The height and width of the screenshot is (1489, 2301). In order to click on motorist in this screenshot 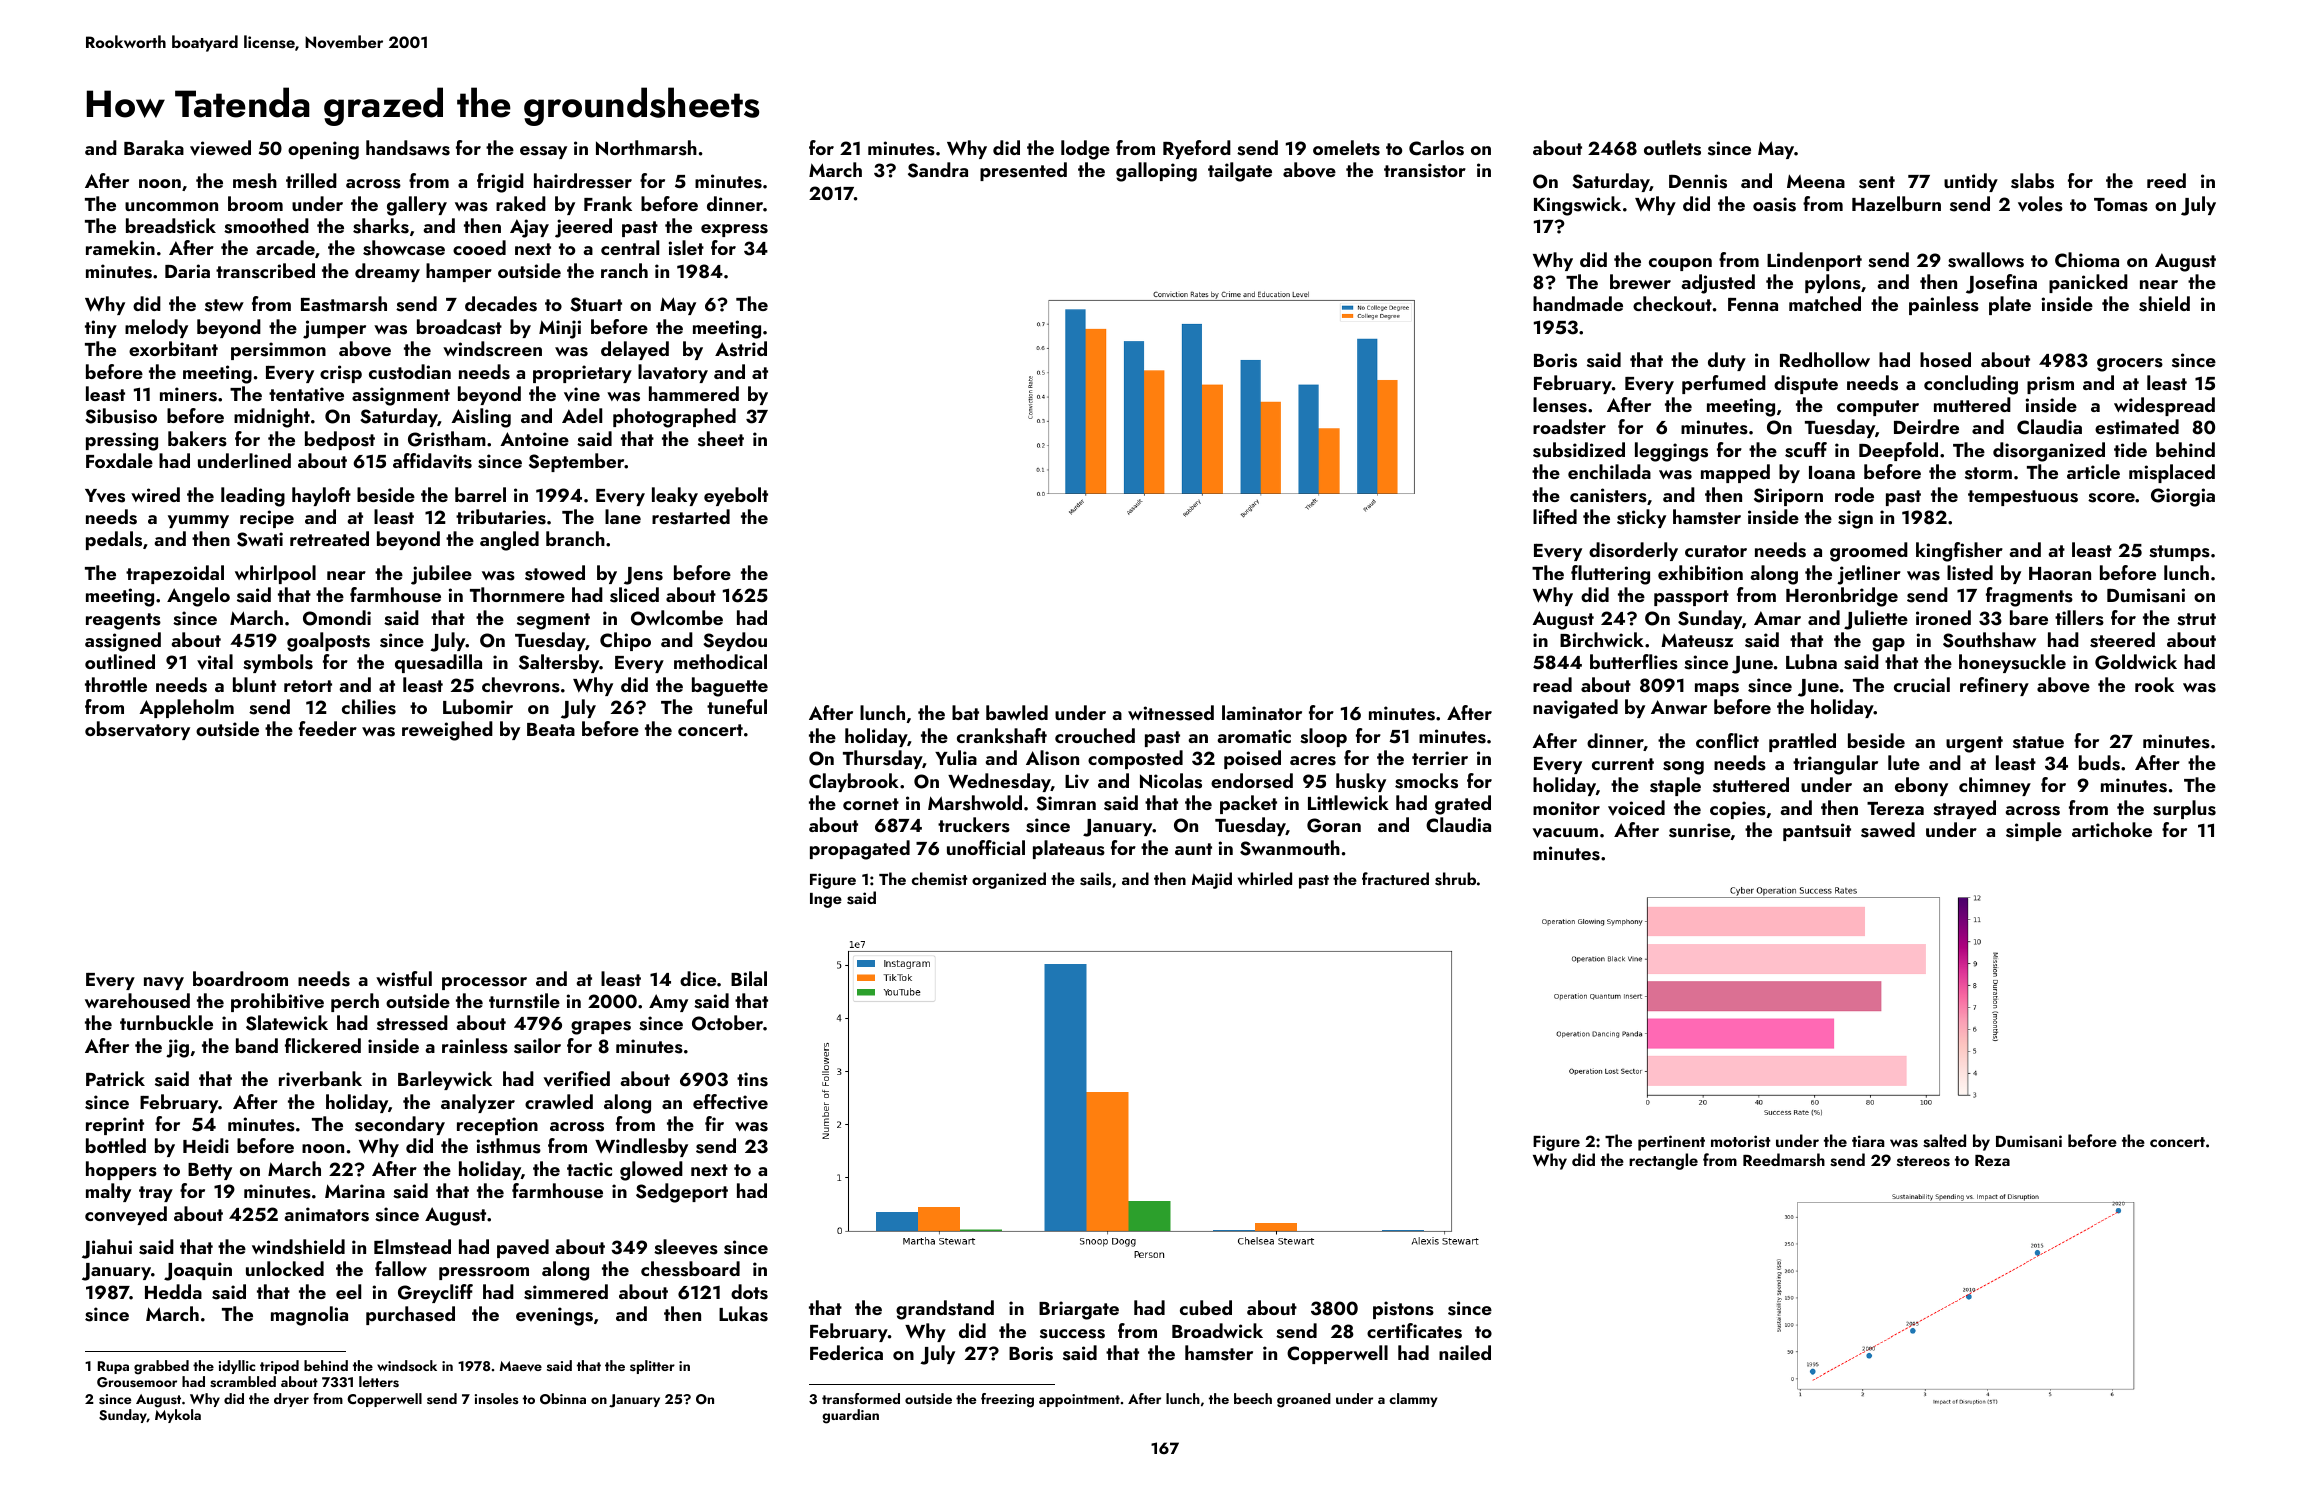, I will do `click(1741, 1141)`.
